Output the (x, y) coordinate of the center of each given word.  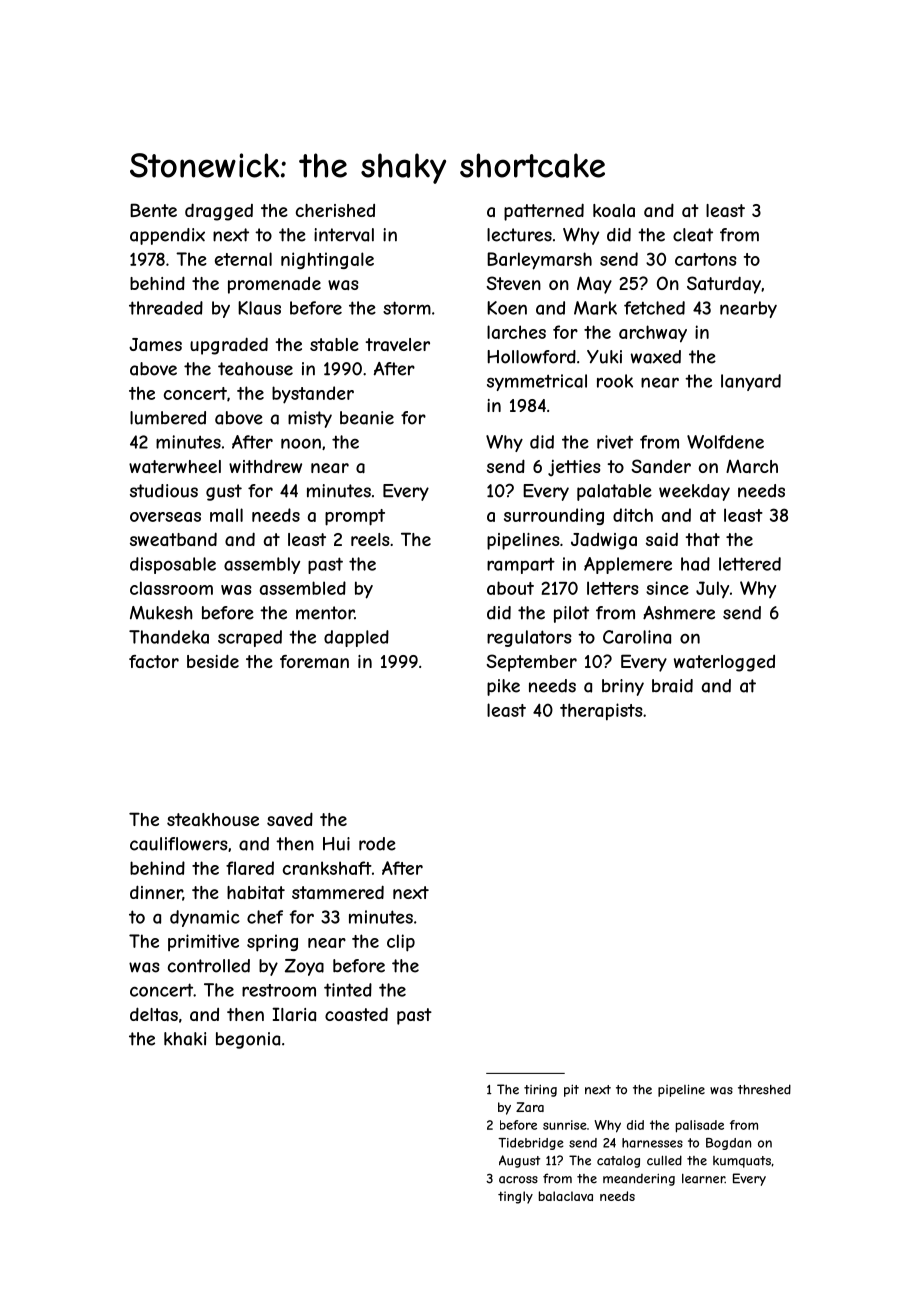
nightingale (327, 260)
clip (401, 943)
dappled (356, 638)
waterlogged (724, 663)
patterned (544, 212)
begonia (248, 1040)
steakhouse (213, 819)
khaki (185, 1039)
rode (377, 844)
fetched (654, 308)
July (712, 589)
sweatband (173, 539)
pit (571, 1090)
